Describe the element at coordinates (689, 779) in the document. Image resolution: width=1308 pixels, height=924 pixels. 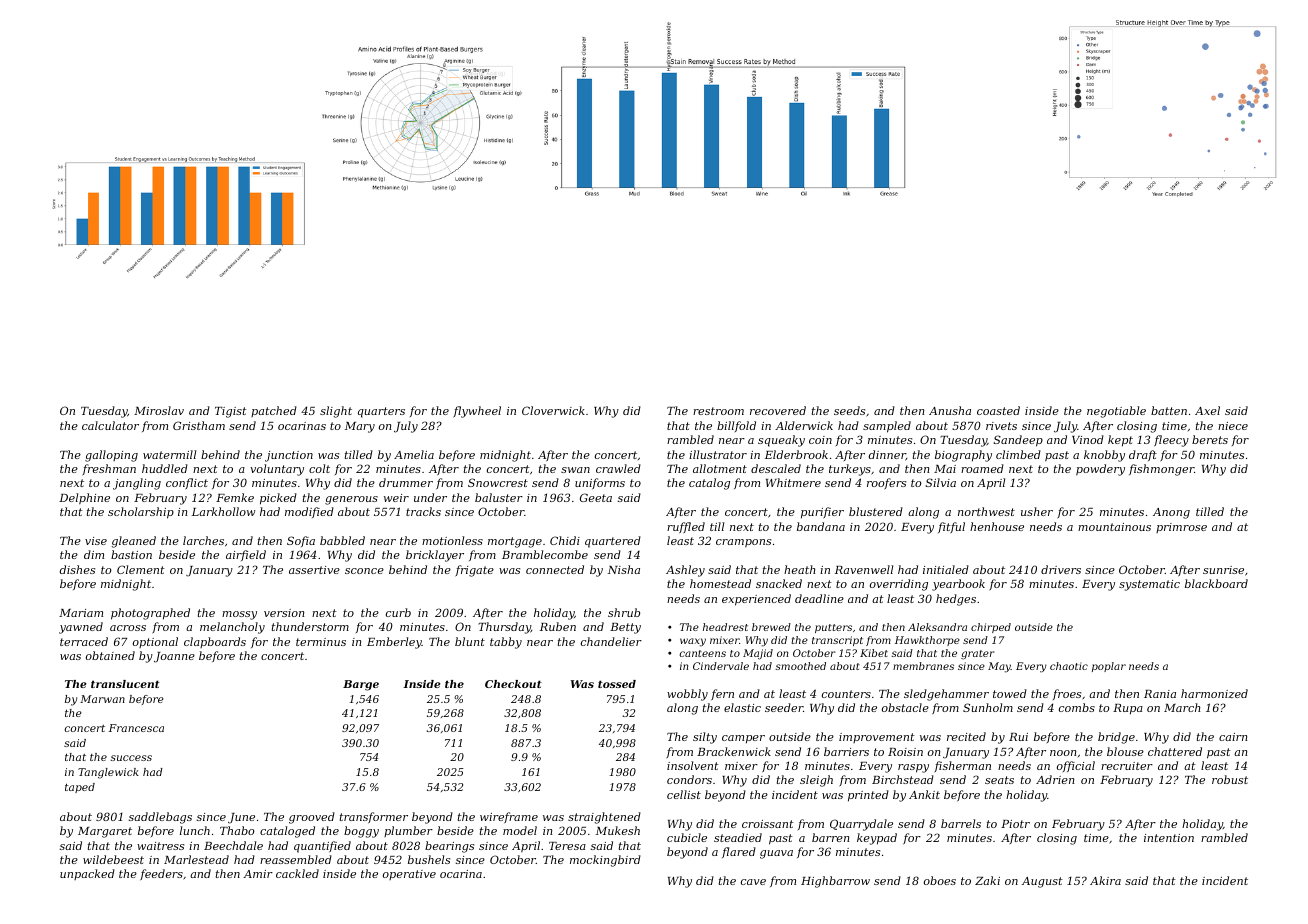
I see `condors` at that location.
